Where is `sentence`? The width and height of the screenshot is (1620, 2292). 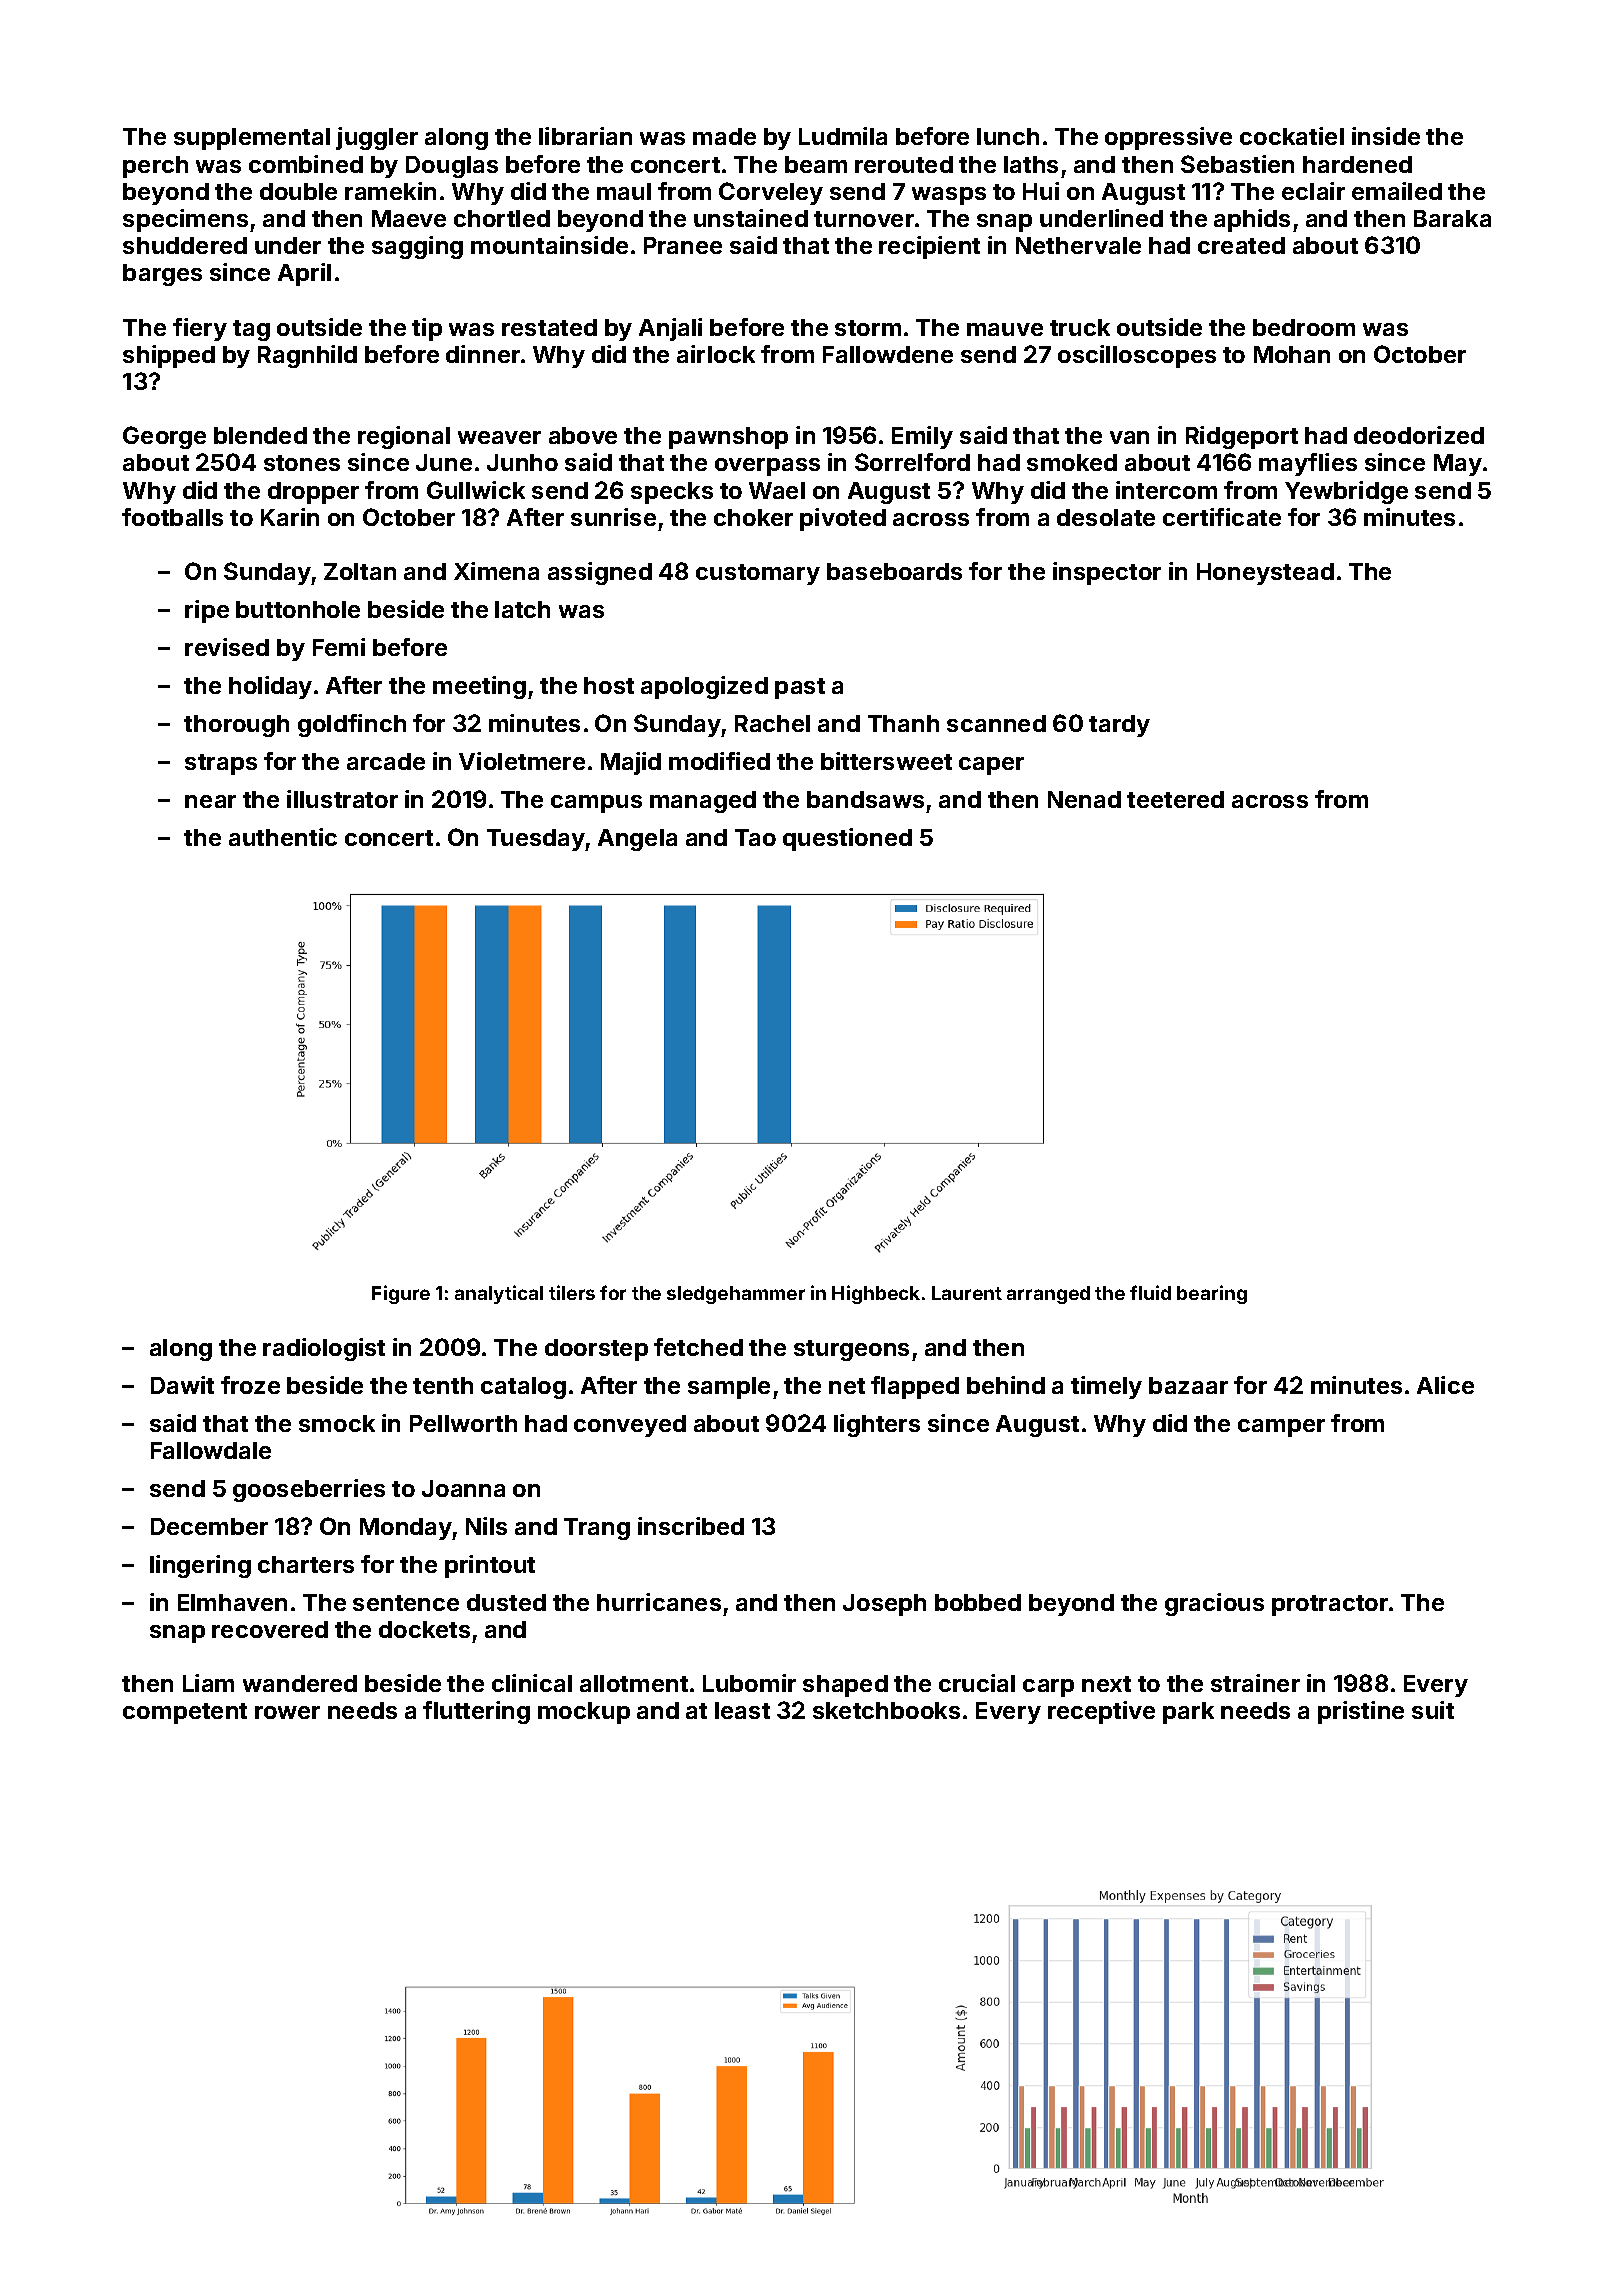 sentence is located at coordinates (406, 1603).
